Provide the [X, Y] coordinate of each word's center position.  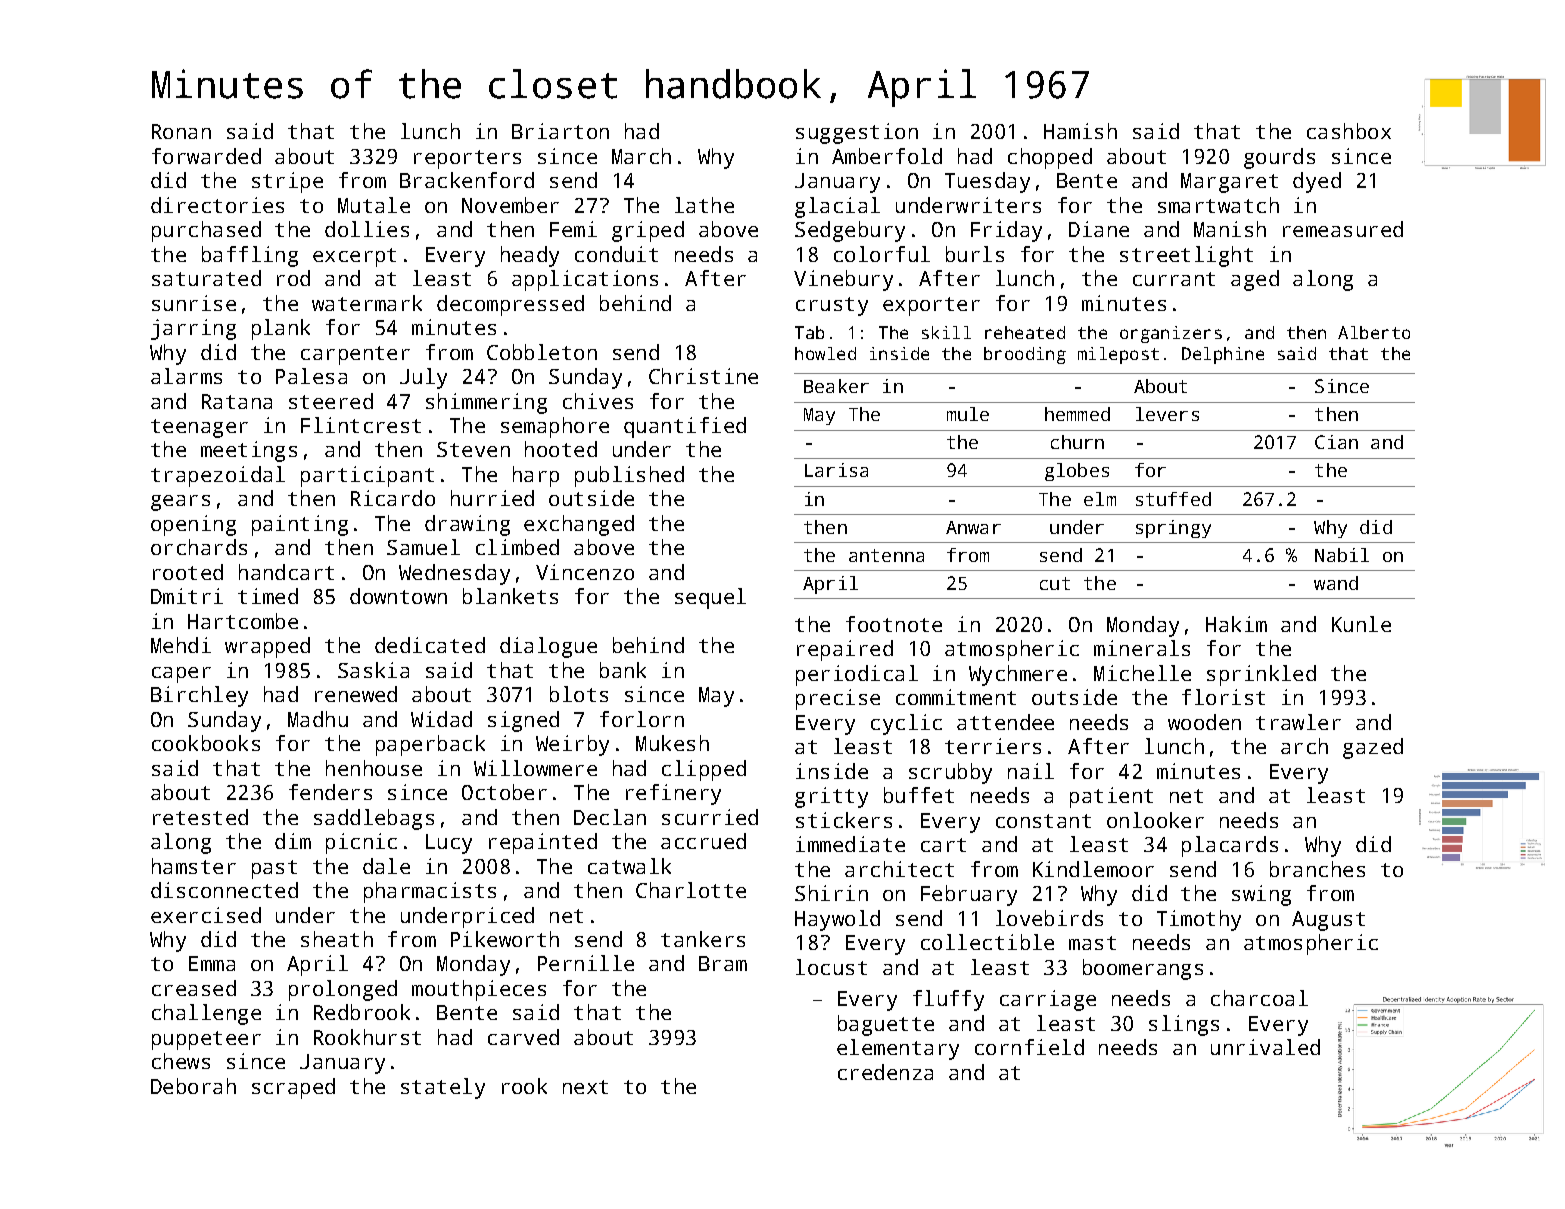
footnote [894, 624]
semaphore [555, 427]
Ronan [181, 131]
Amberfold [887, 156]
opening [193, 525]
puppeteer [206, 1040]
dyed [1317, 182]
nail [1031, 771]
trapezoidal [218, 476]
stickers [844, 820]
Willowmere [535, 768]
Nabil [1342, 555]
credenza [885, 1072]
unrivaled [1265, 1047]
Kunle [1361, 624]
